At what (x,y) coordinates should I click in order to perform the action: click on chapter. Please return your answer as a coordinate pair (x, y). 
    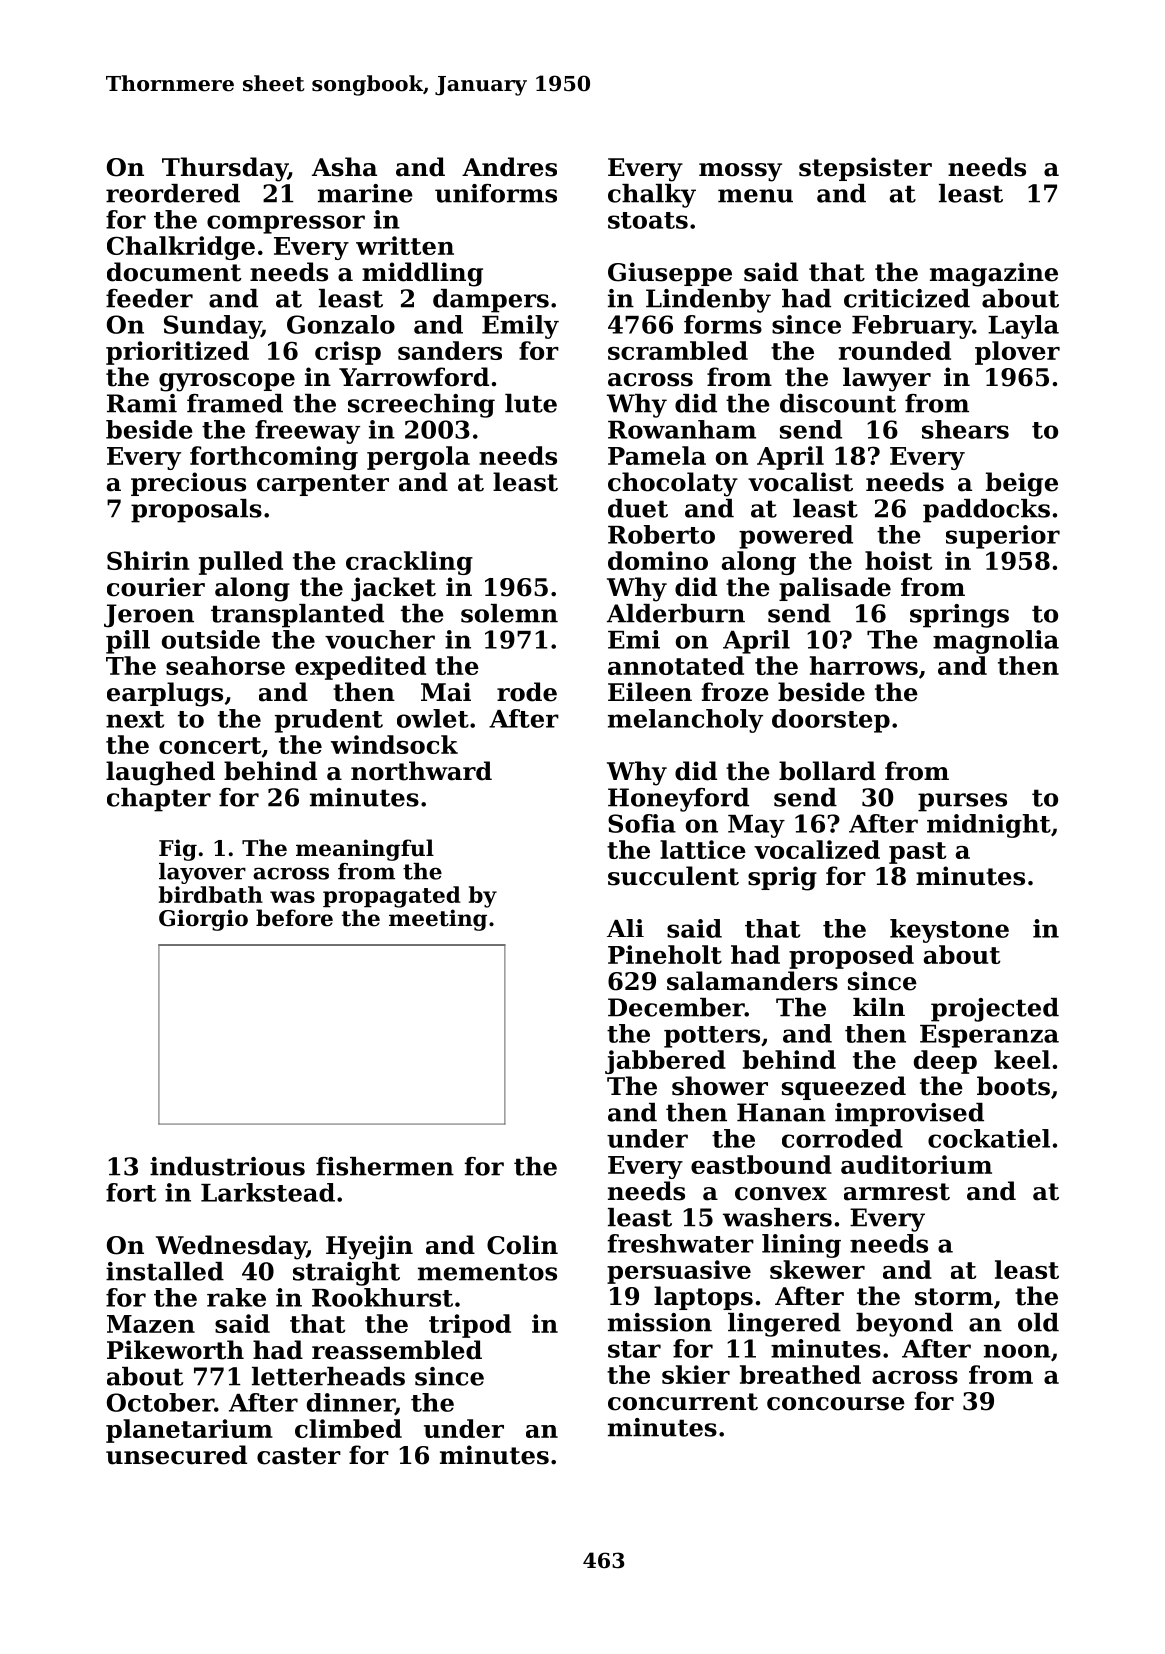
    Looking at the image, I should click on (159, 800).
